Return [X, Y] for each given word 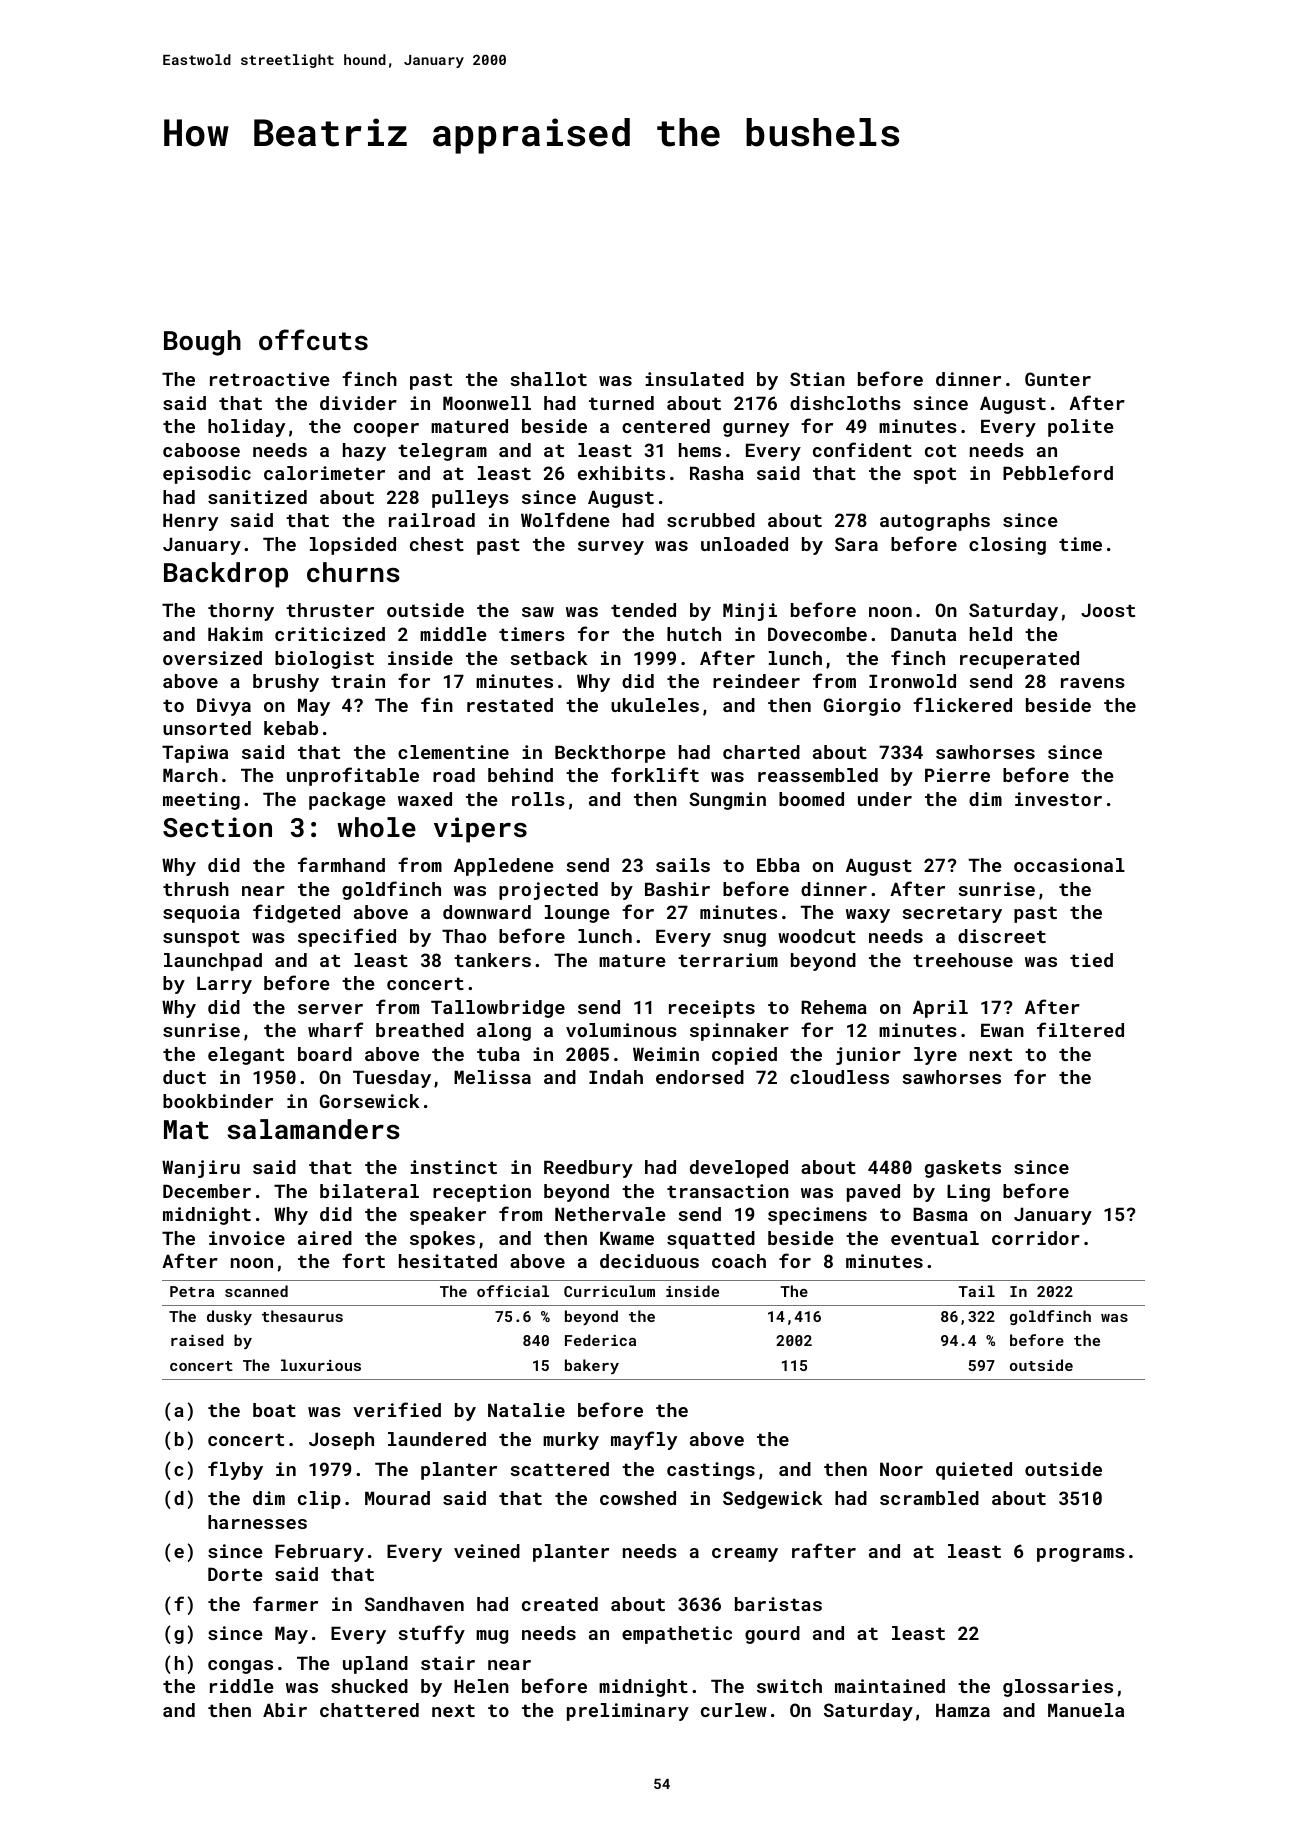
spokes [442, 1240]
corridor [1036, 1238]
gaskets [963, 1169]
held [991, 634]
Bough [202, 343]
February [319, 1553]
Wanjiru [201, 1169]
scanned [256, 1291]
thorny [241, 612]
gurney [756, 430]
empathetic [677, 1635]
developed [739, 1169]
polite [1081, 428]
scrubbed [711, 520]
